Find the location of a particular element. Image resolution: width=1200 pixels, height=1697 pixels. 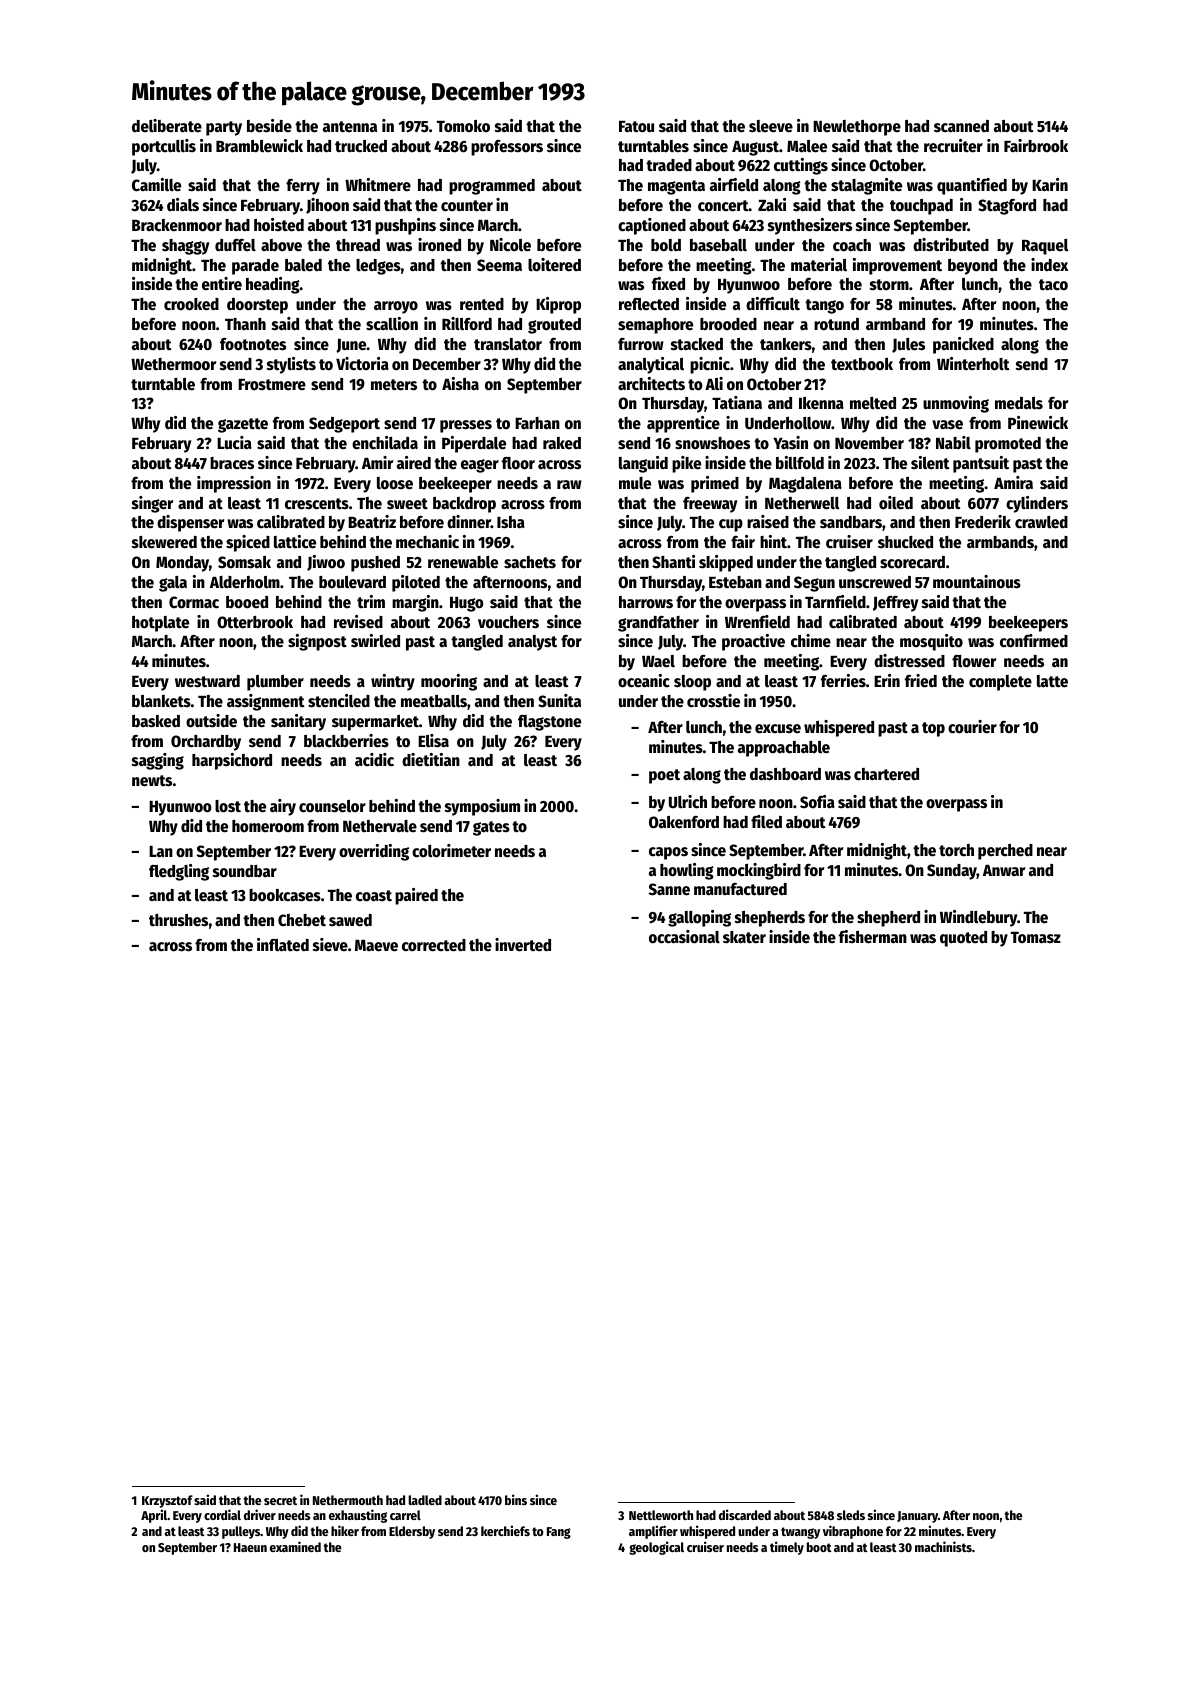

dials is located at coordinates (183, 205).
